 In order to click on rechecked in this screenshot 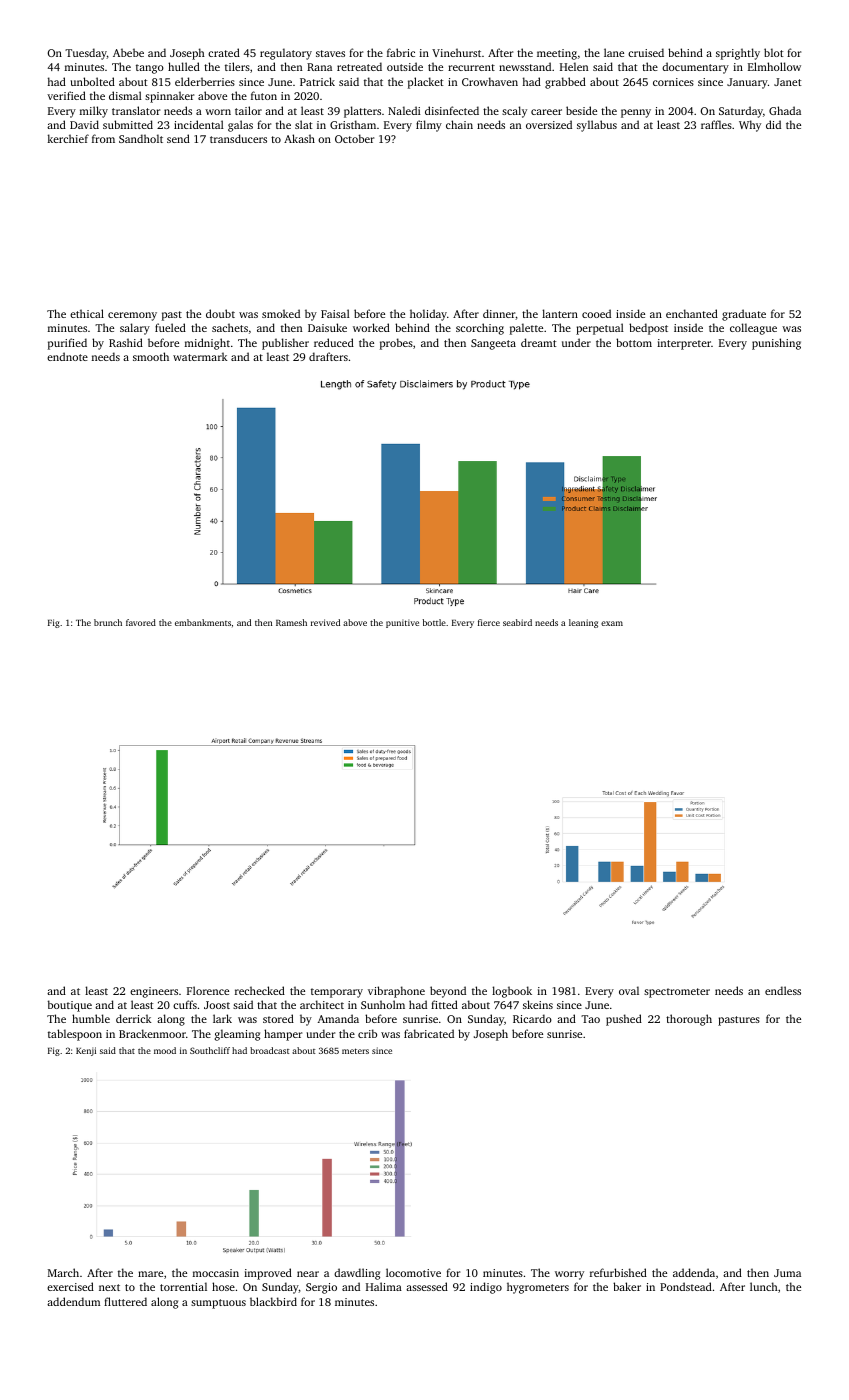, I will do `click(260, 990)`.
